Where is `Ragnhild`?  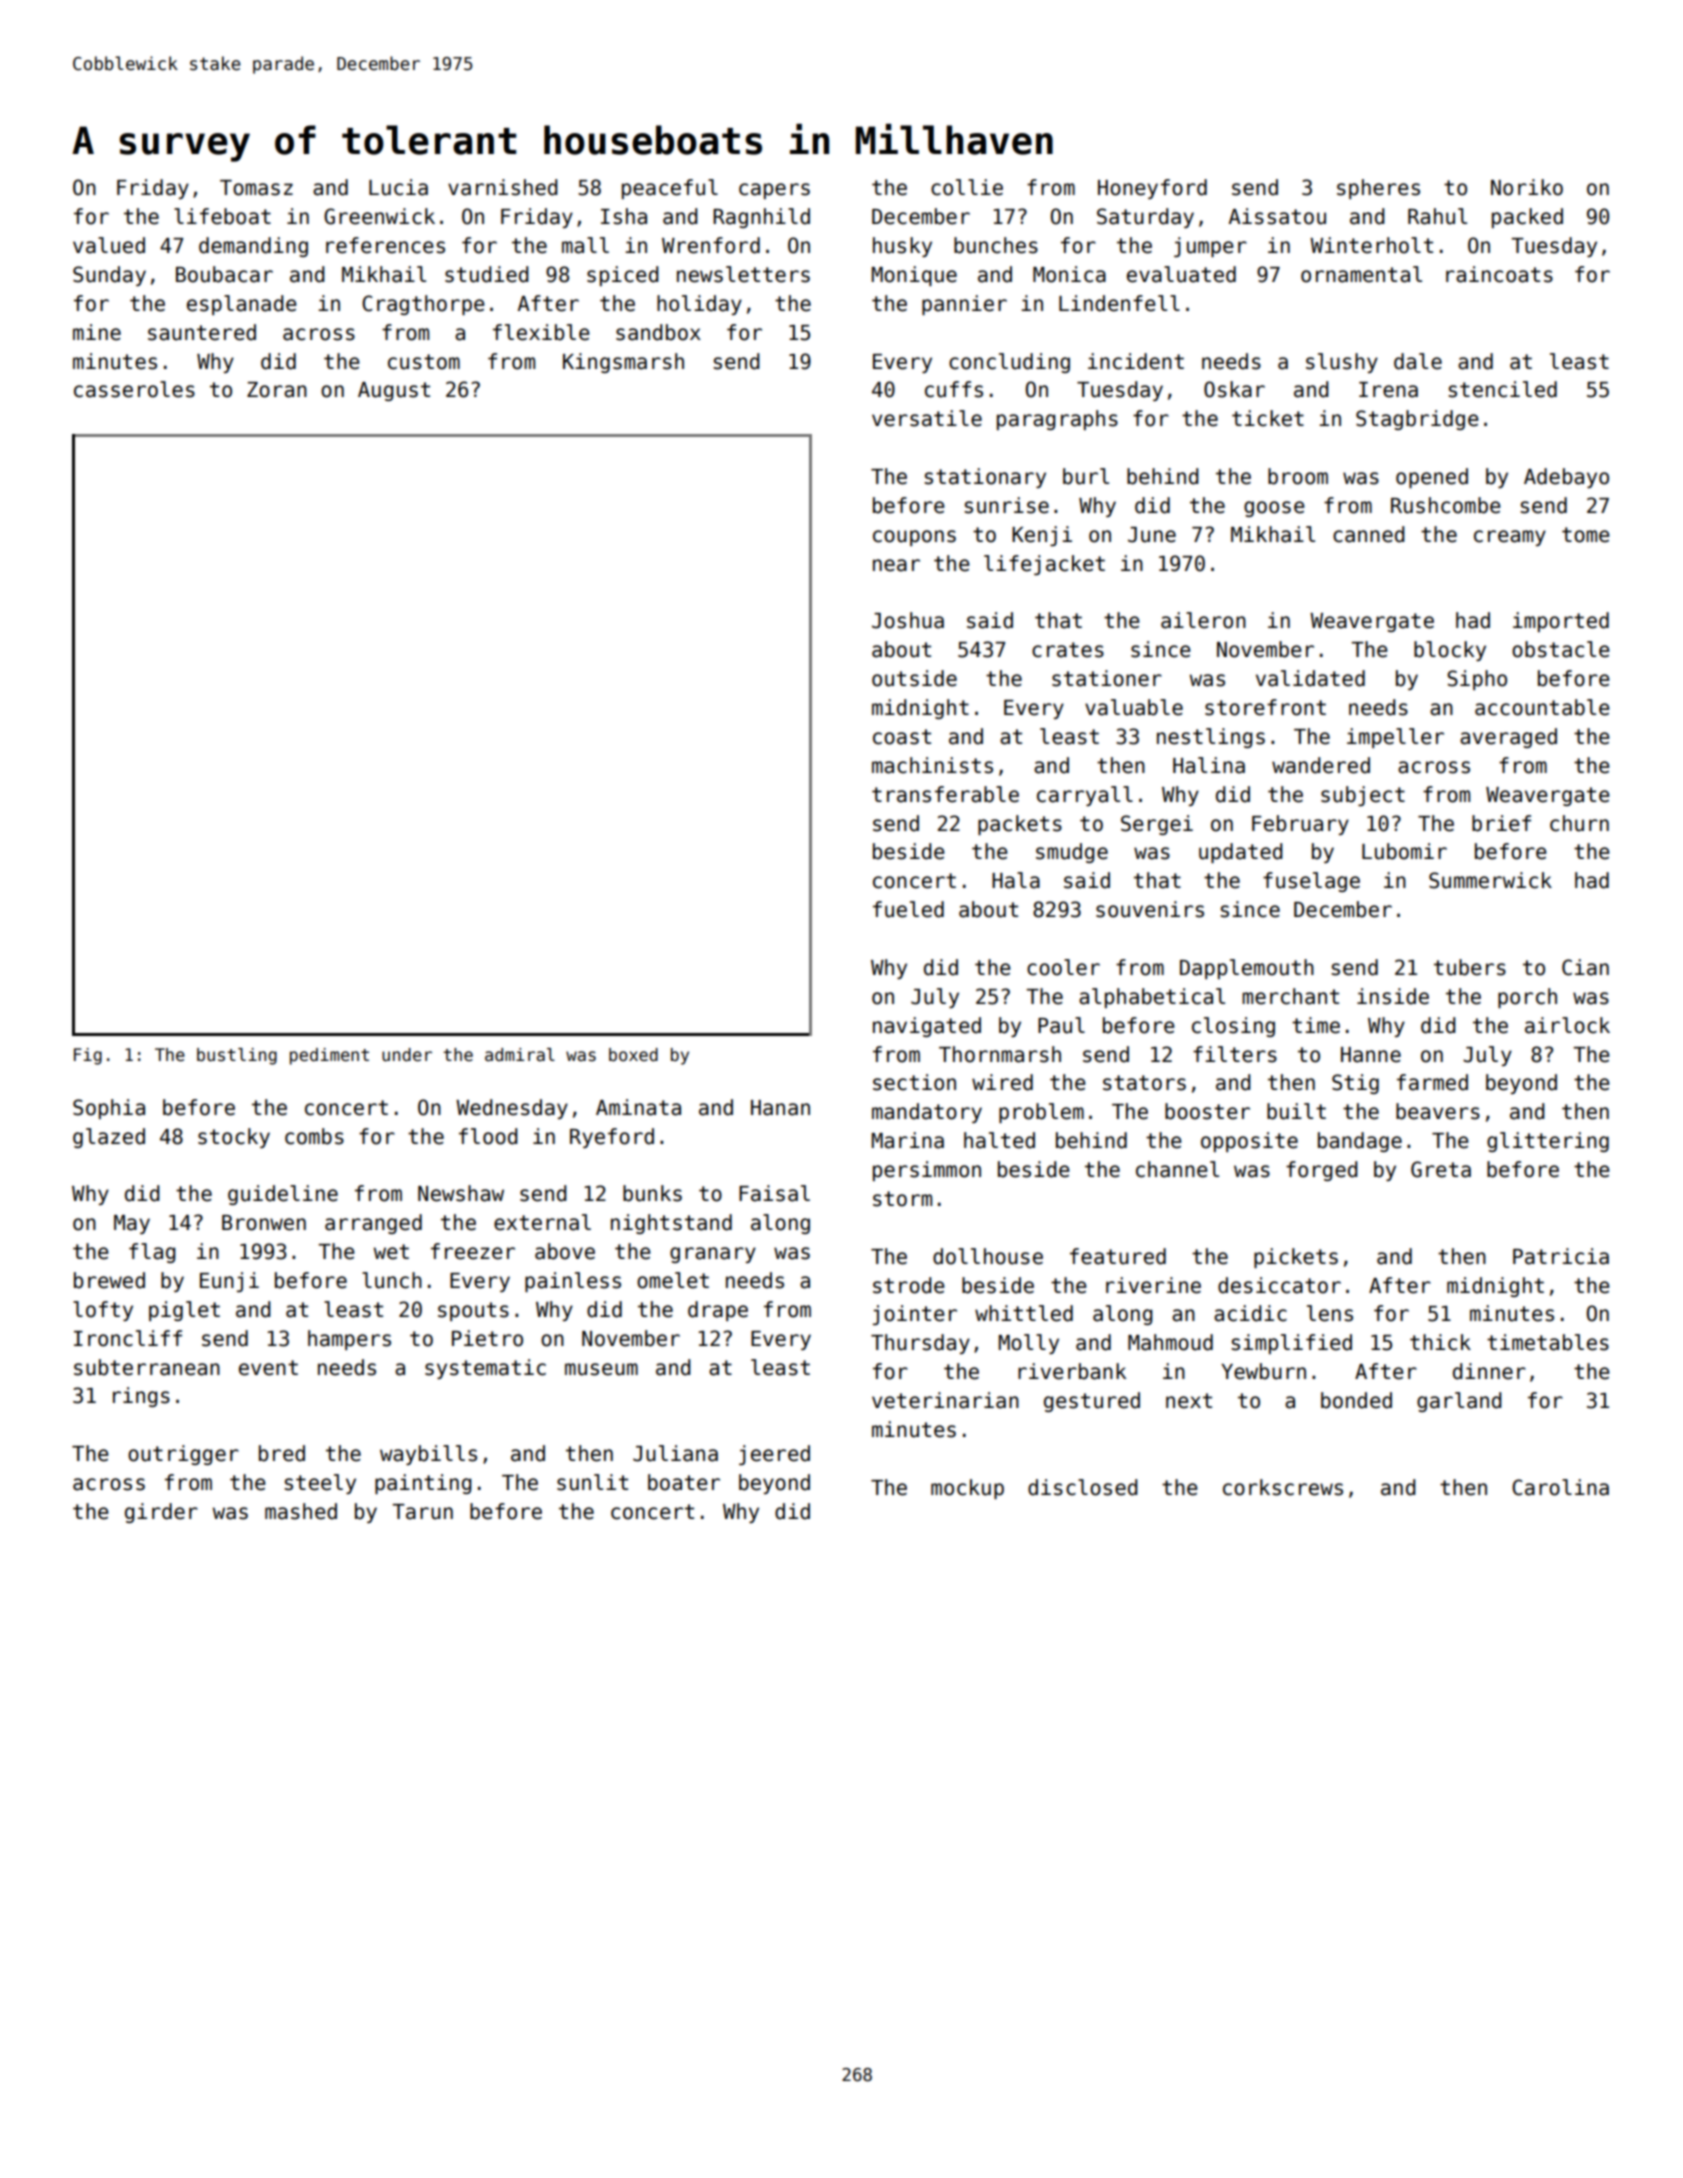 Ragnhild is located at coordinates (761, 218).
